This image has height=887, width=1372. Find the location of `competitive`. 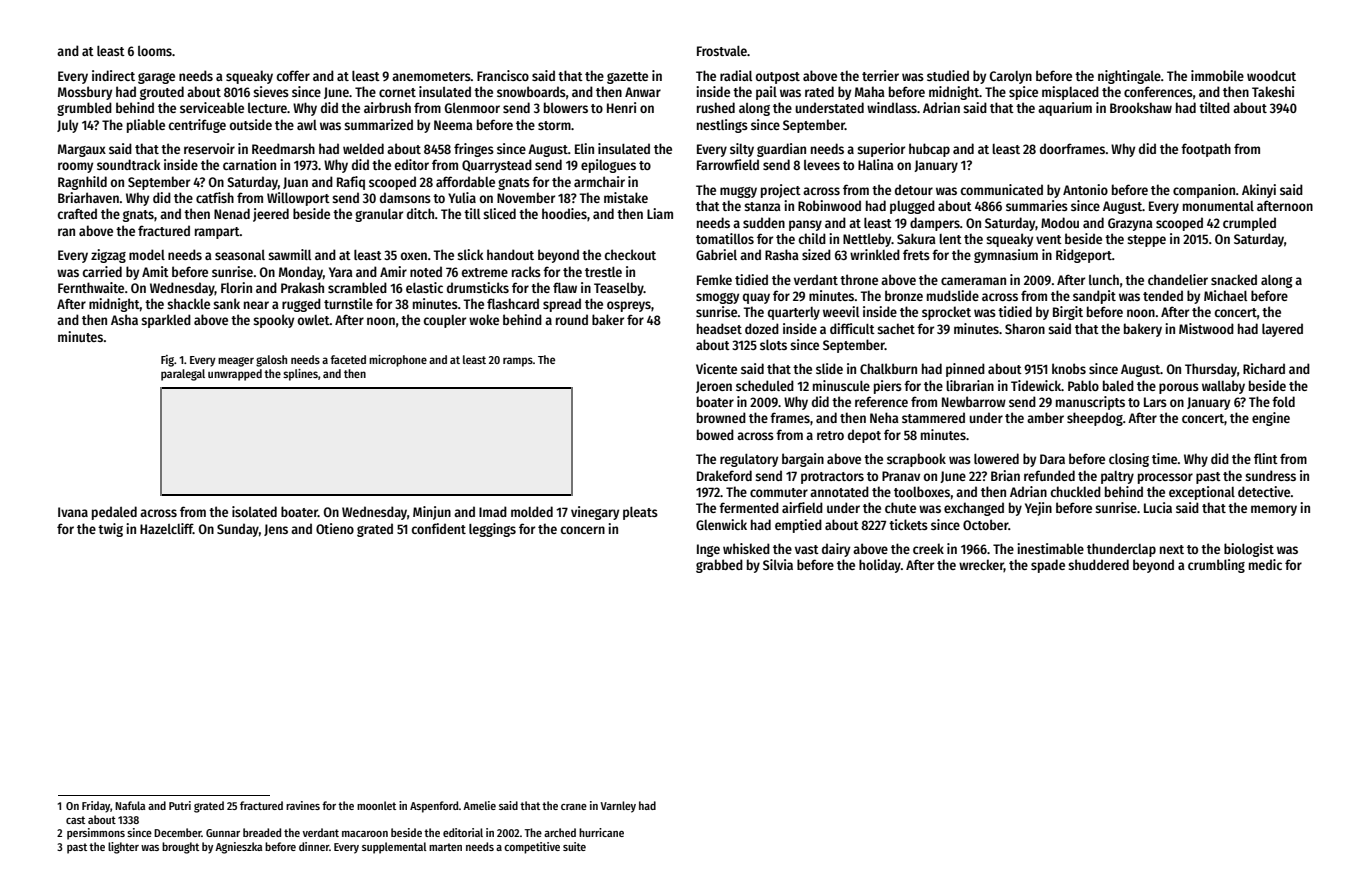

competitive is located at coordinates (532, 848).
